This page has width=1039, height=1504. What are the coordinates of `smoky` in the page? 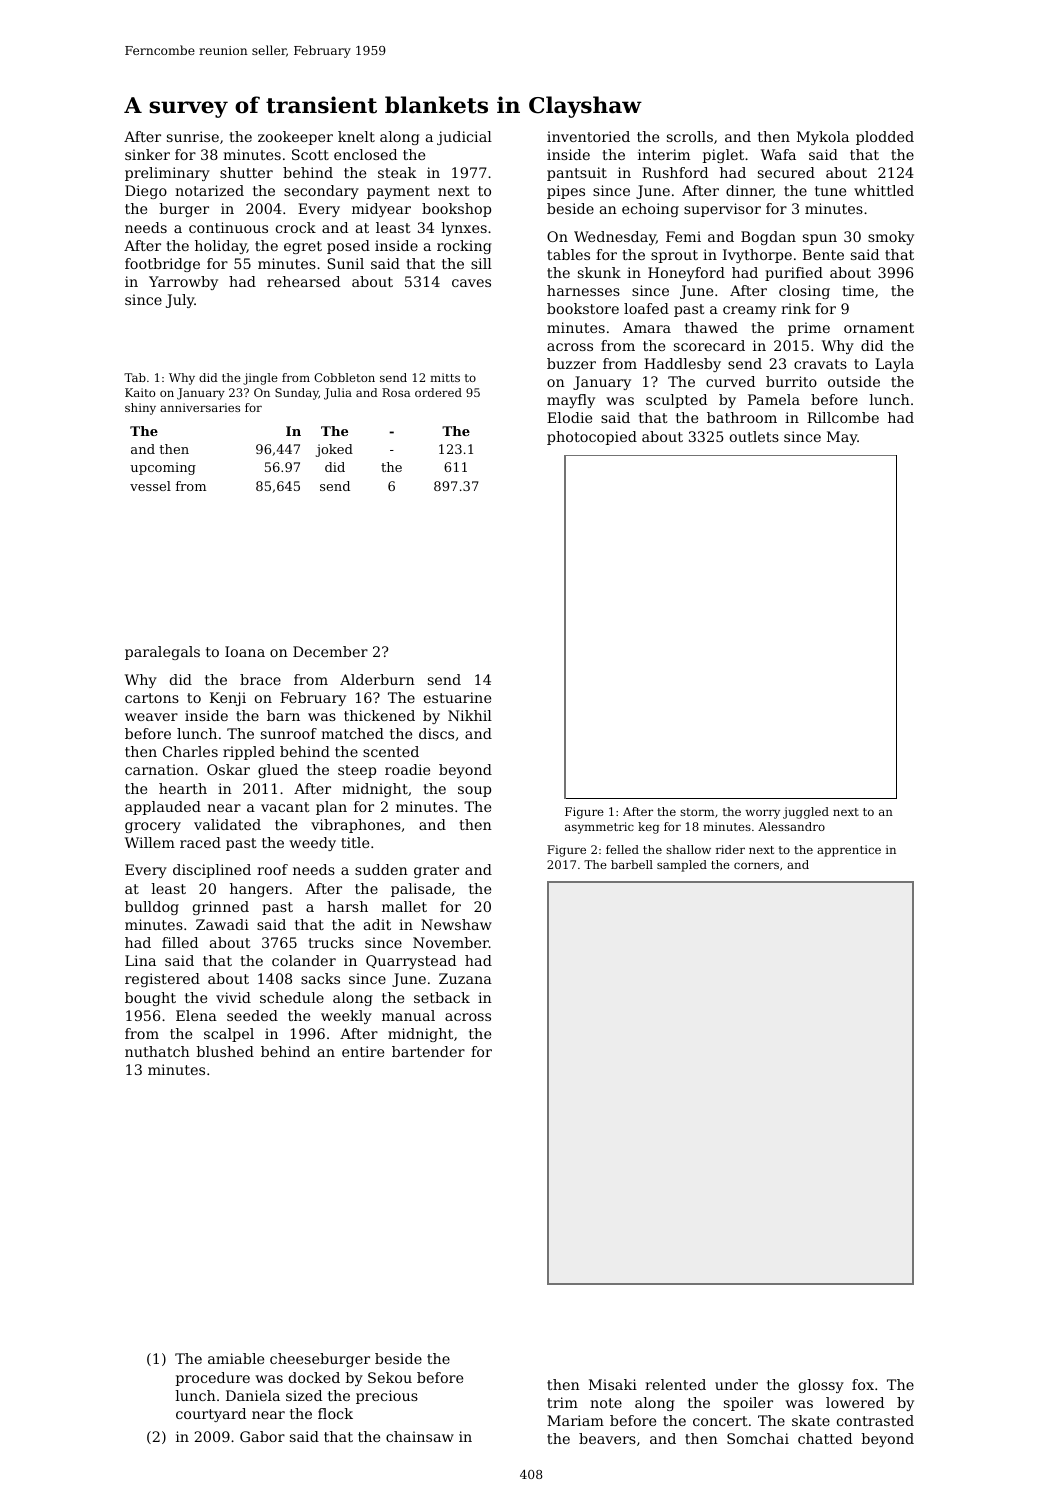 It's located at (891, 238).
